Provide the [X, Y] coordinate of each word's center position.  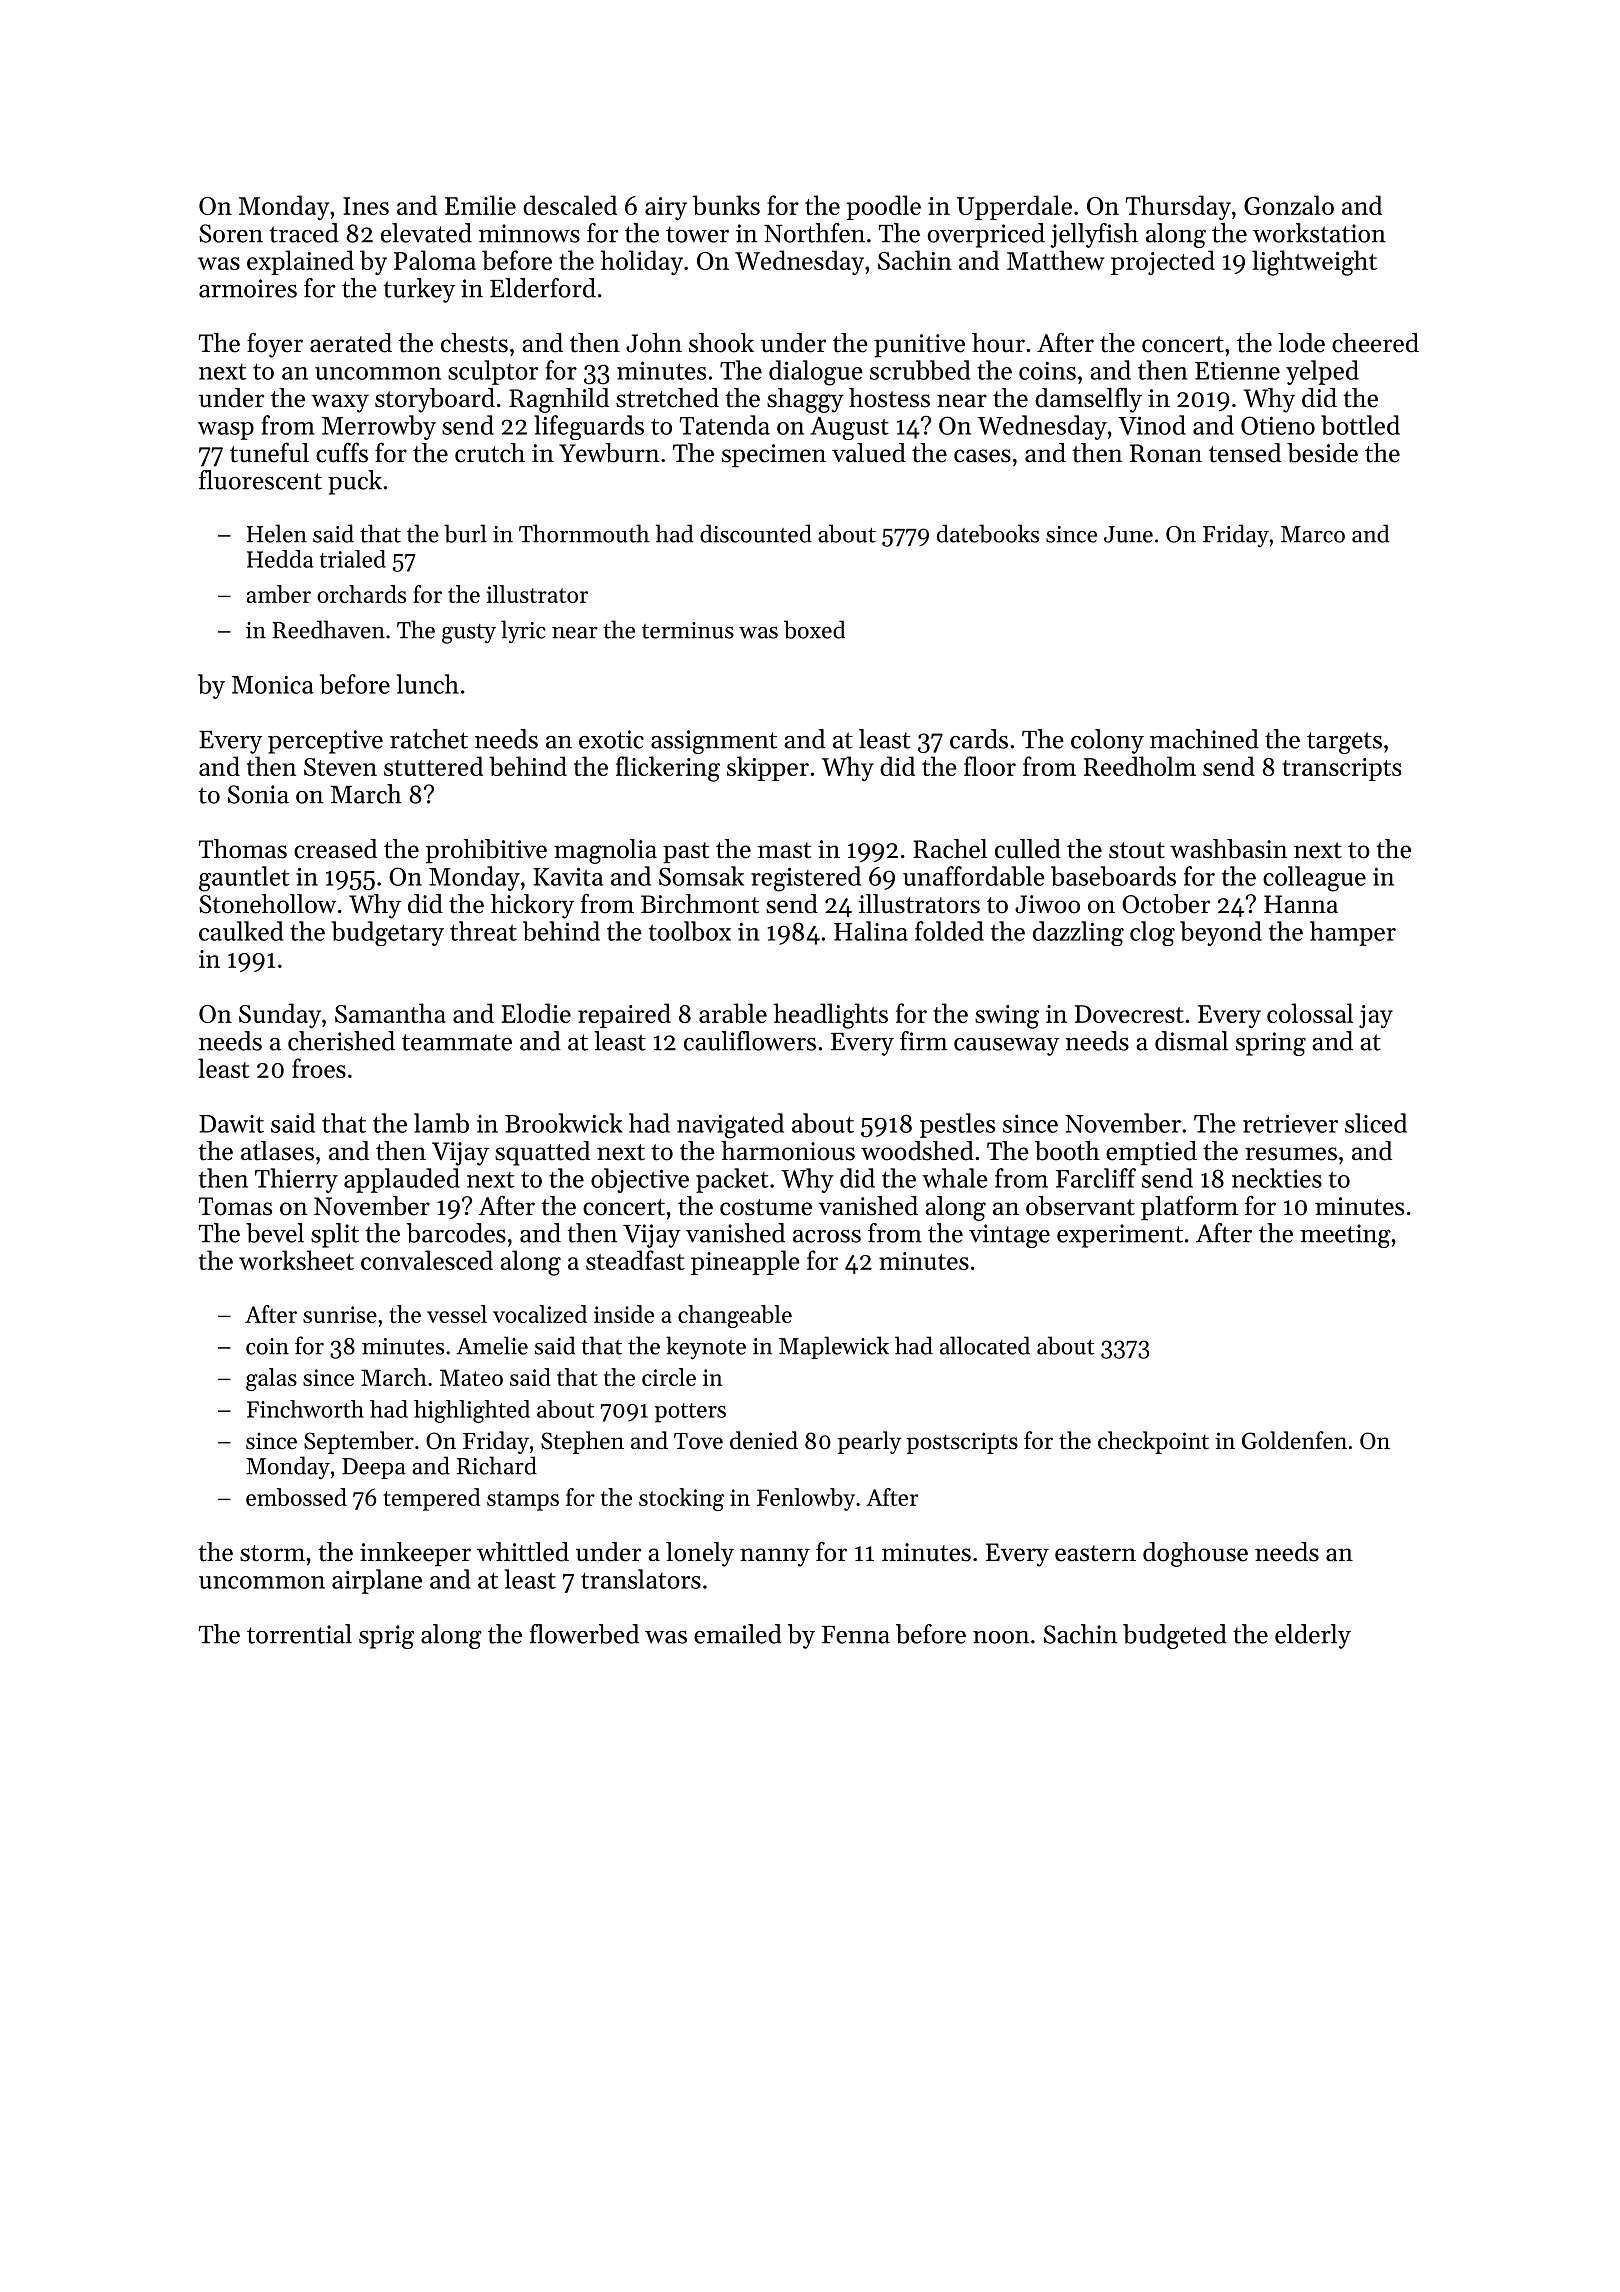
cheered [1375, 343]
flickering [668, 769]
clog [1152, 933]
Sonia [258, 794]
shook [721, 343]
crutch [490, 453]
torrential [299, 1634]
